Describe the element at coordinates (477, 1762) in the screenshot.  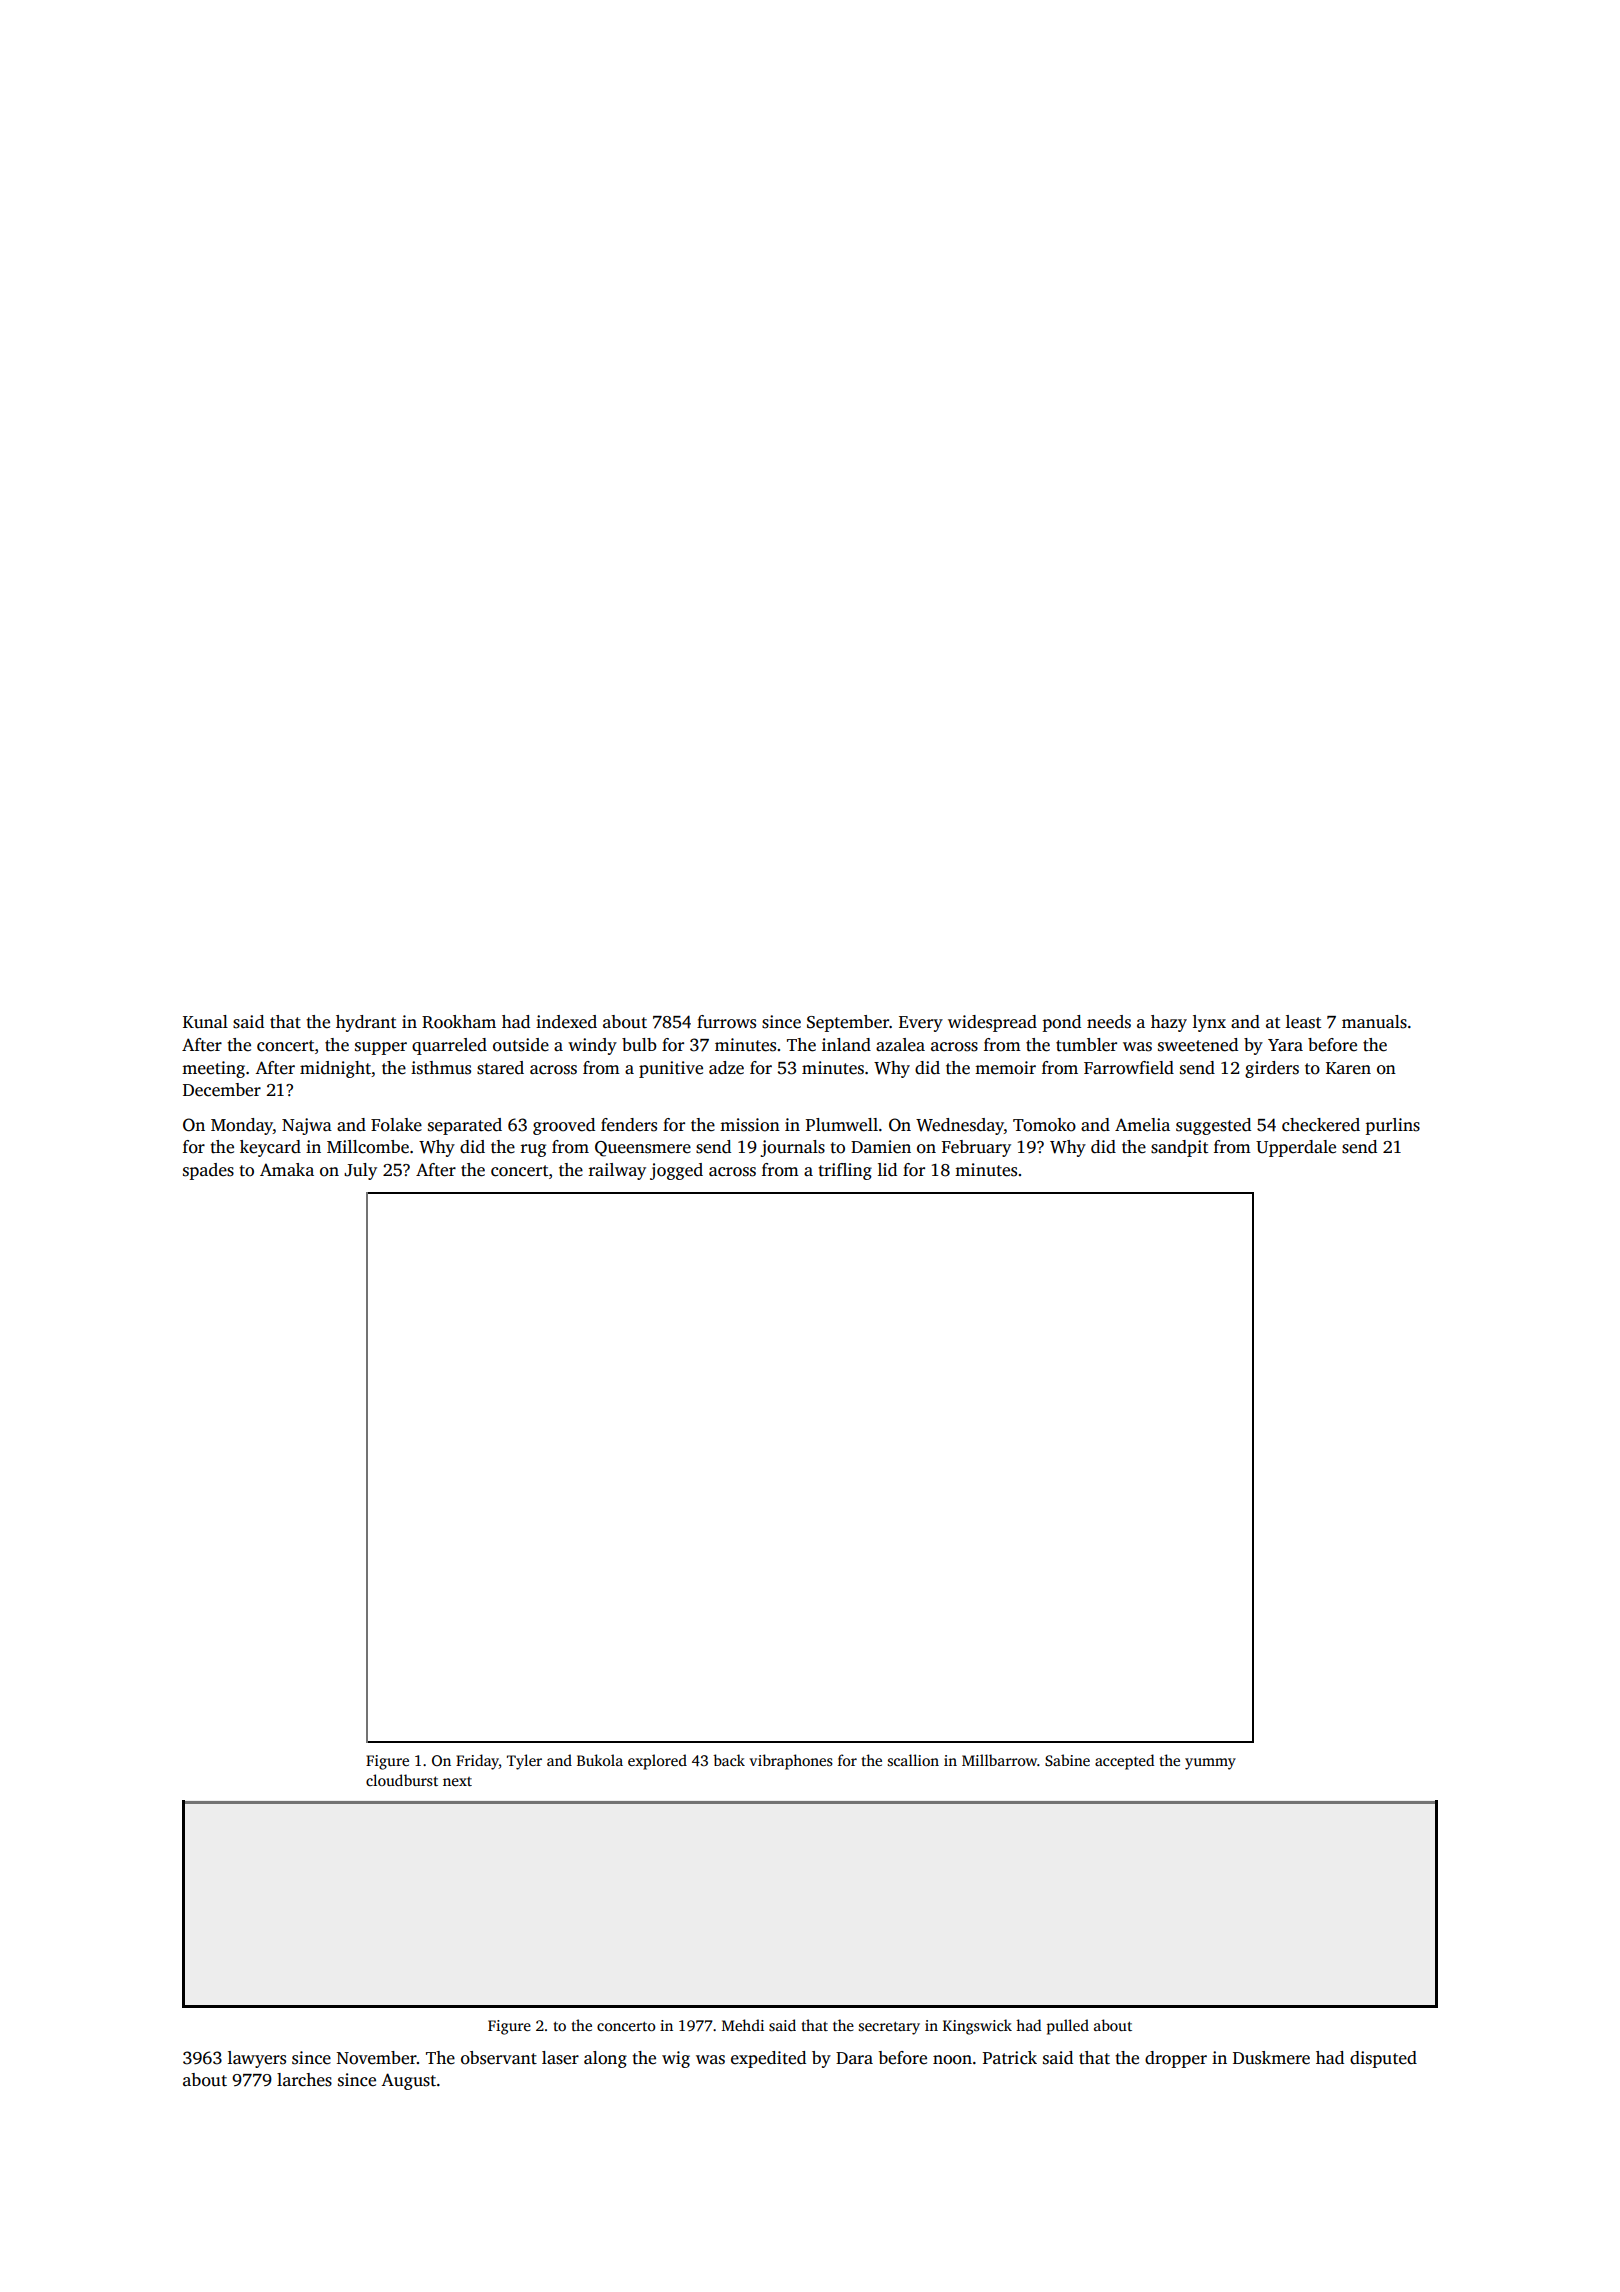
I see `Friday` at that location.
